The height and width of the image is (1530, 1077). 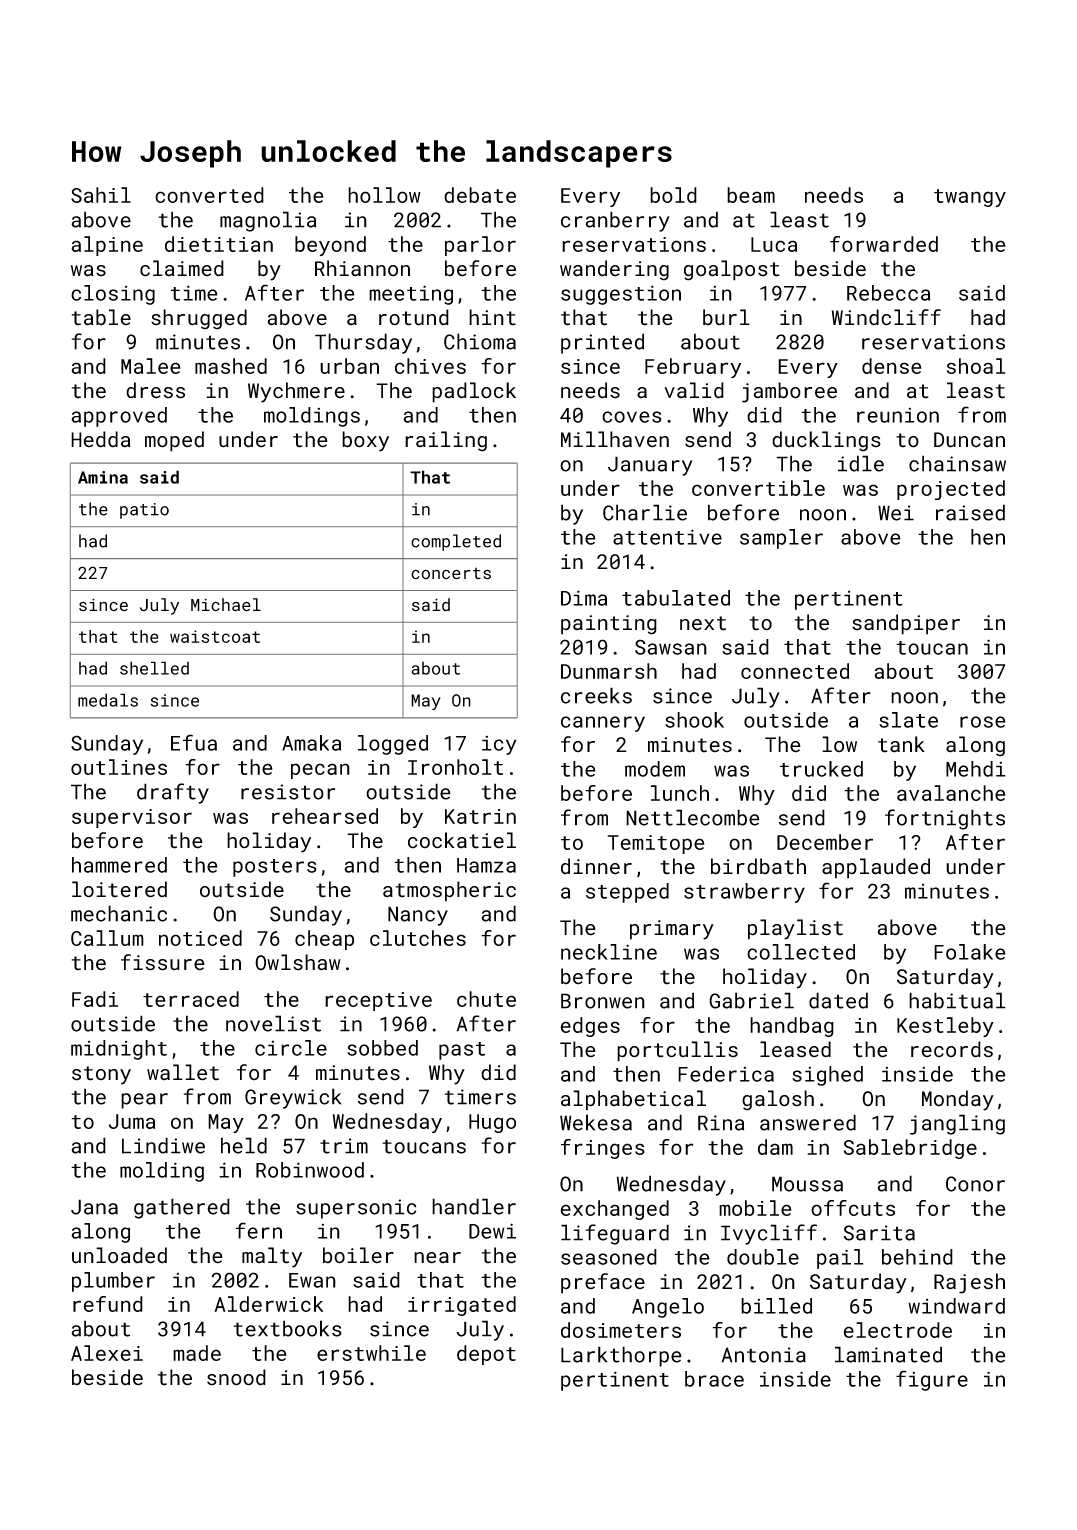 I want to click on creeks, so click(x=596, y=695).
